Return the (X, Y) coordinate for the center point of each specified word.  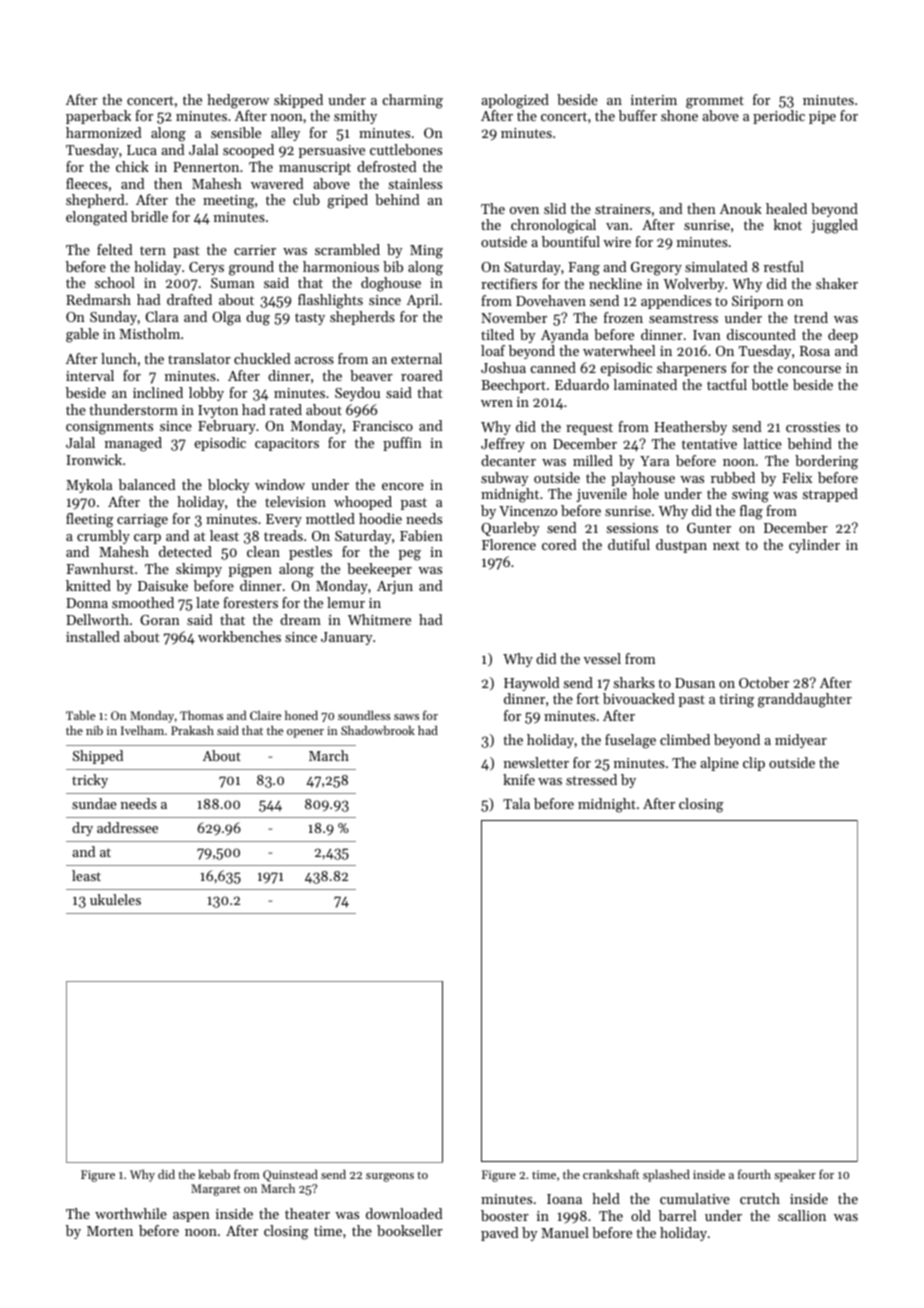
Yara (654, 461)
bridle (149, 216)
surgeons (390, 1177)
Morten (110, 1231)
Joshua (503, 367)
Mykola (89, 486)
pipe (822, 117)
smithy (355, 117)
